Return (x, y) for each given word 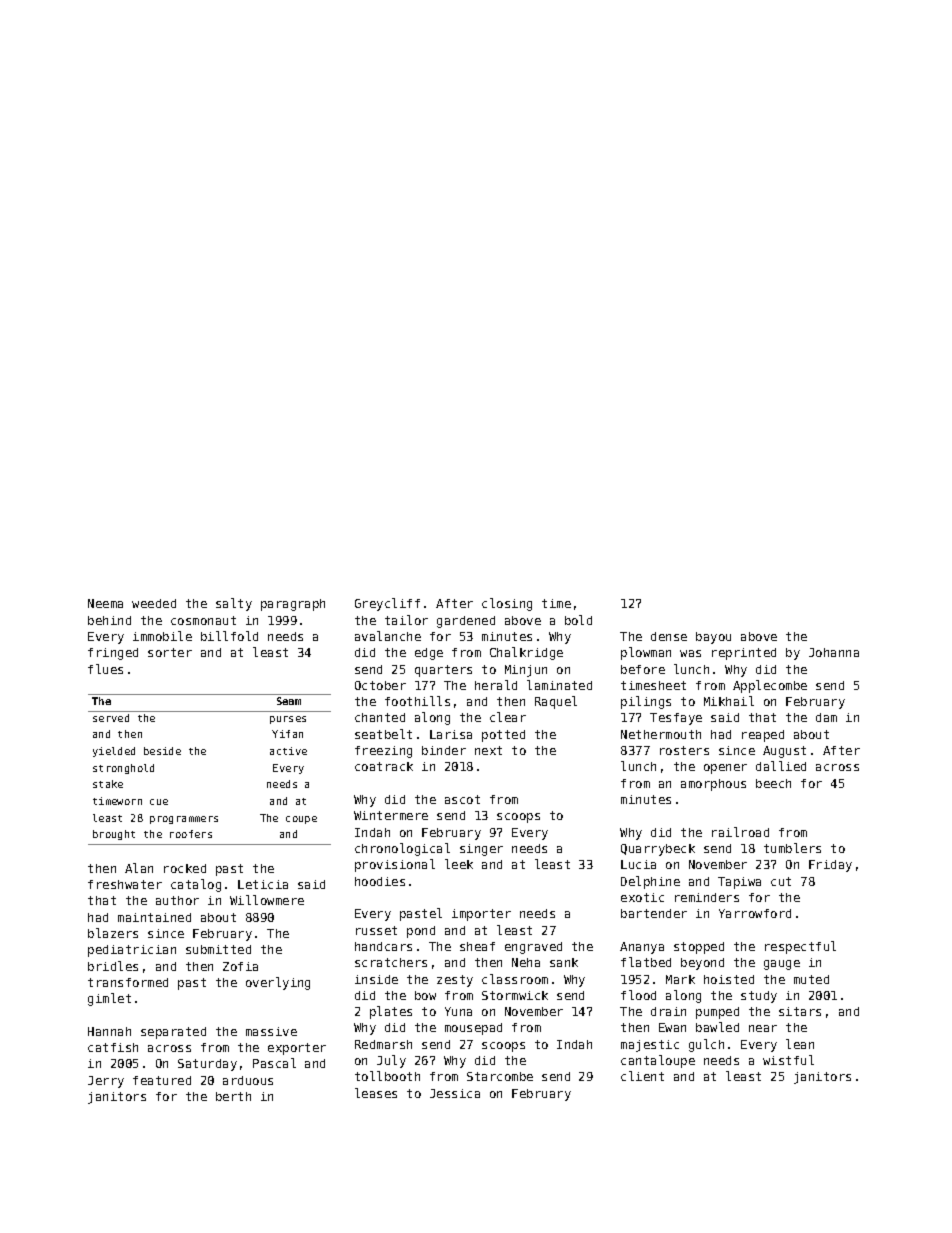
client (642, 1076)
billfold (229, 636)
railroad (740, 832)
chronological (402, 849)
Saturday (207, 1065)
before (643, 669)
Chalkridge (526, 653)
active (288, 751)
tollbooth (387, 1076)
